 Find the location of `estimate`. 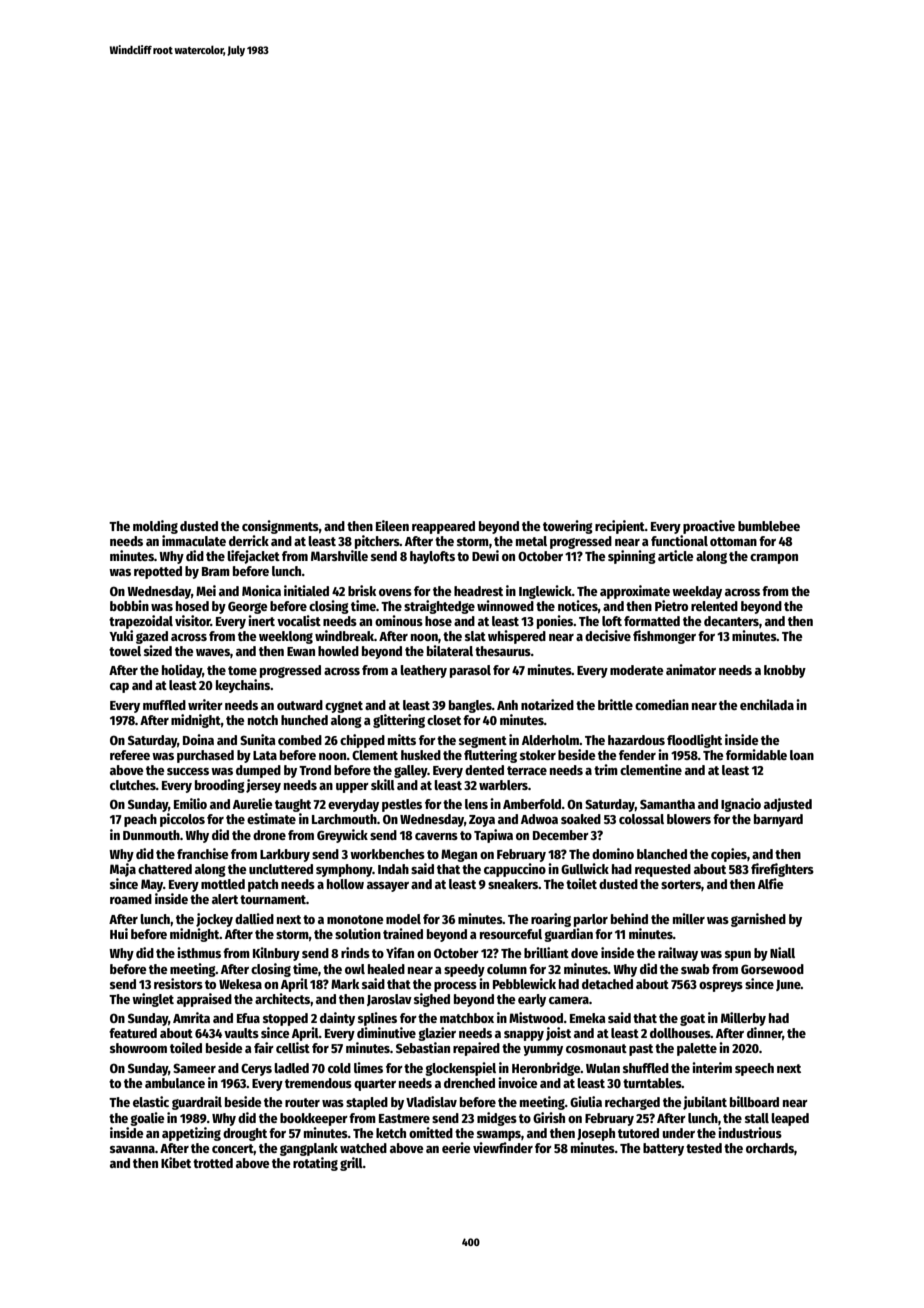

estimate is located at coordinates (271, 818).
